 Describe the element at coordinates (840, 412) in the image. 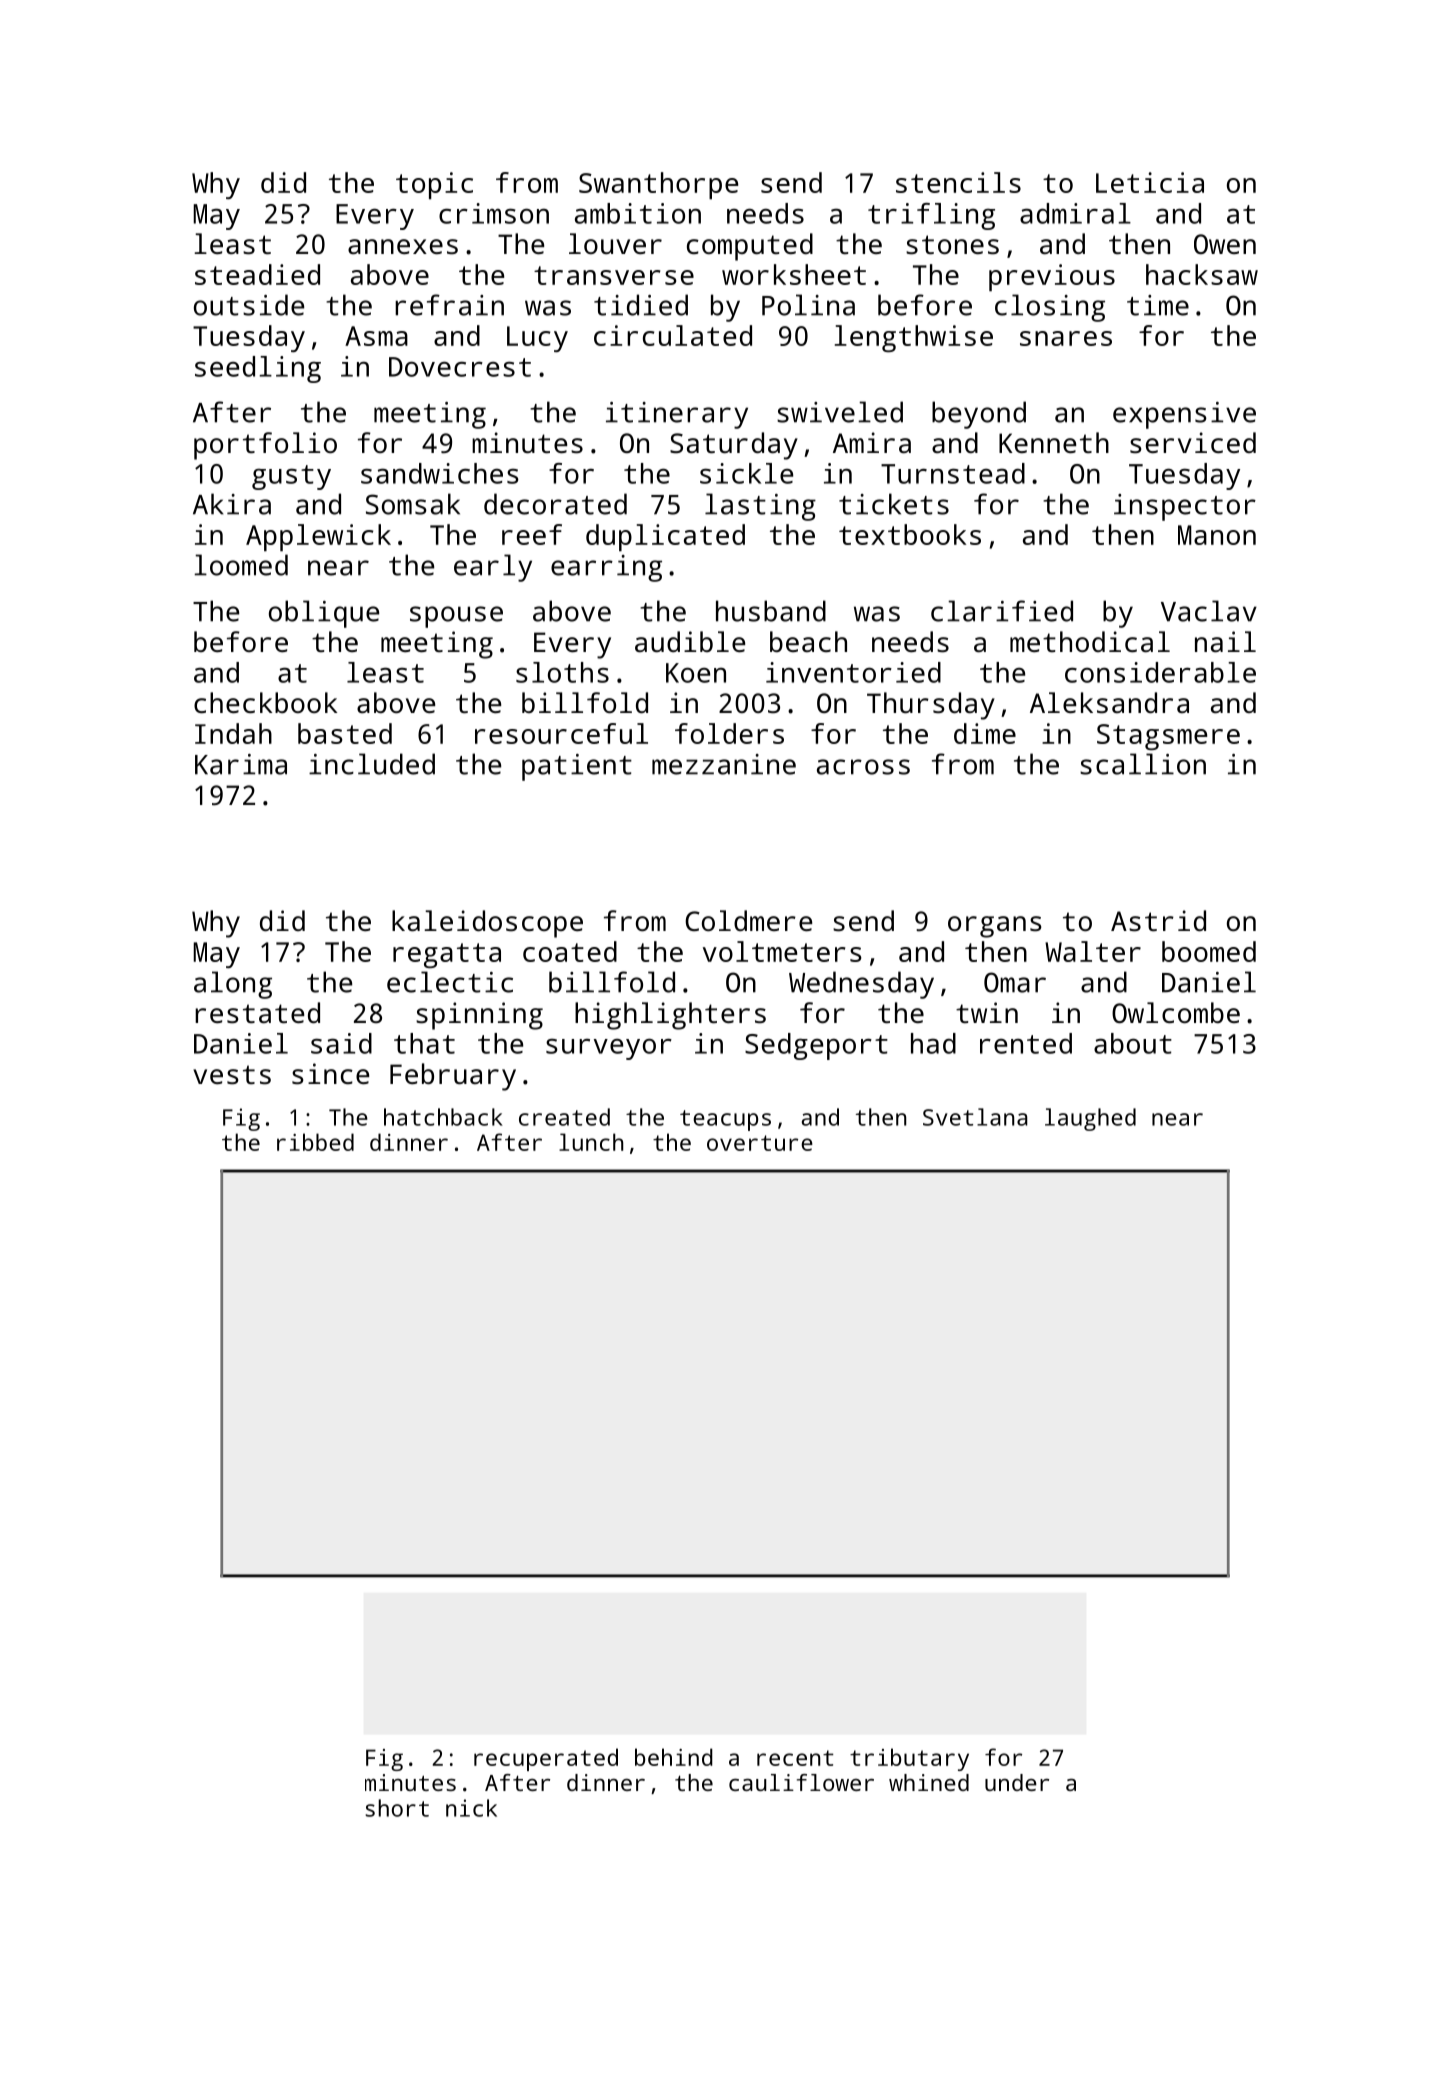

I see `swiveled` at that location.
